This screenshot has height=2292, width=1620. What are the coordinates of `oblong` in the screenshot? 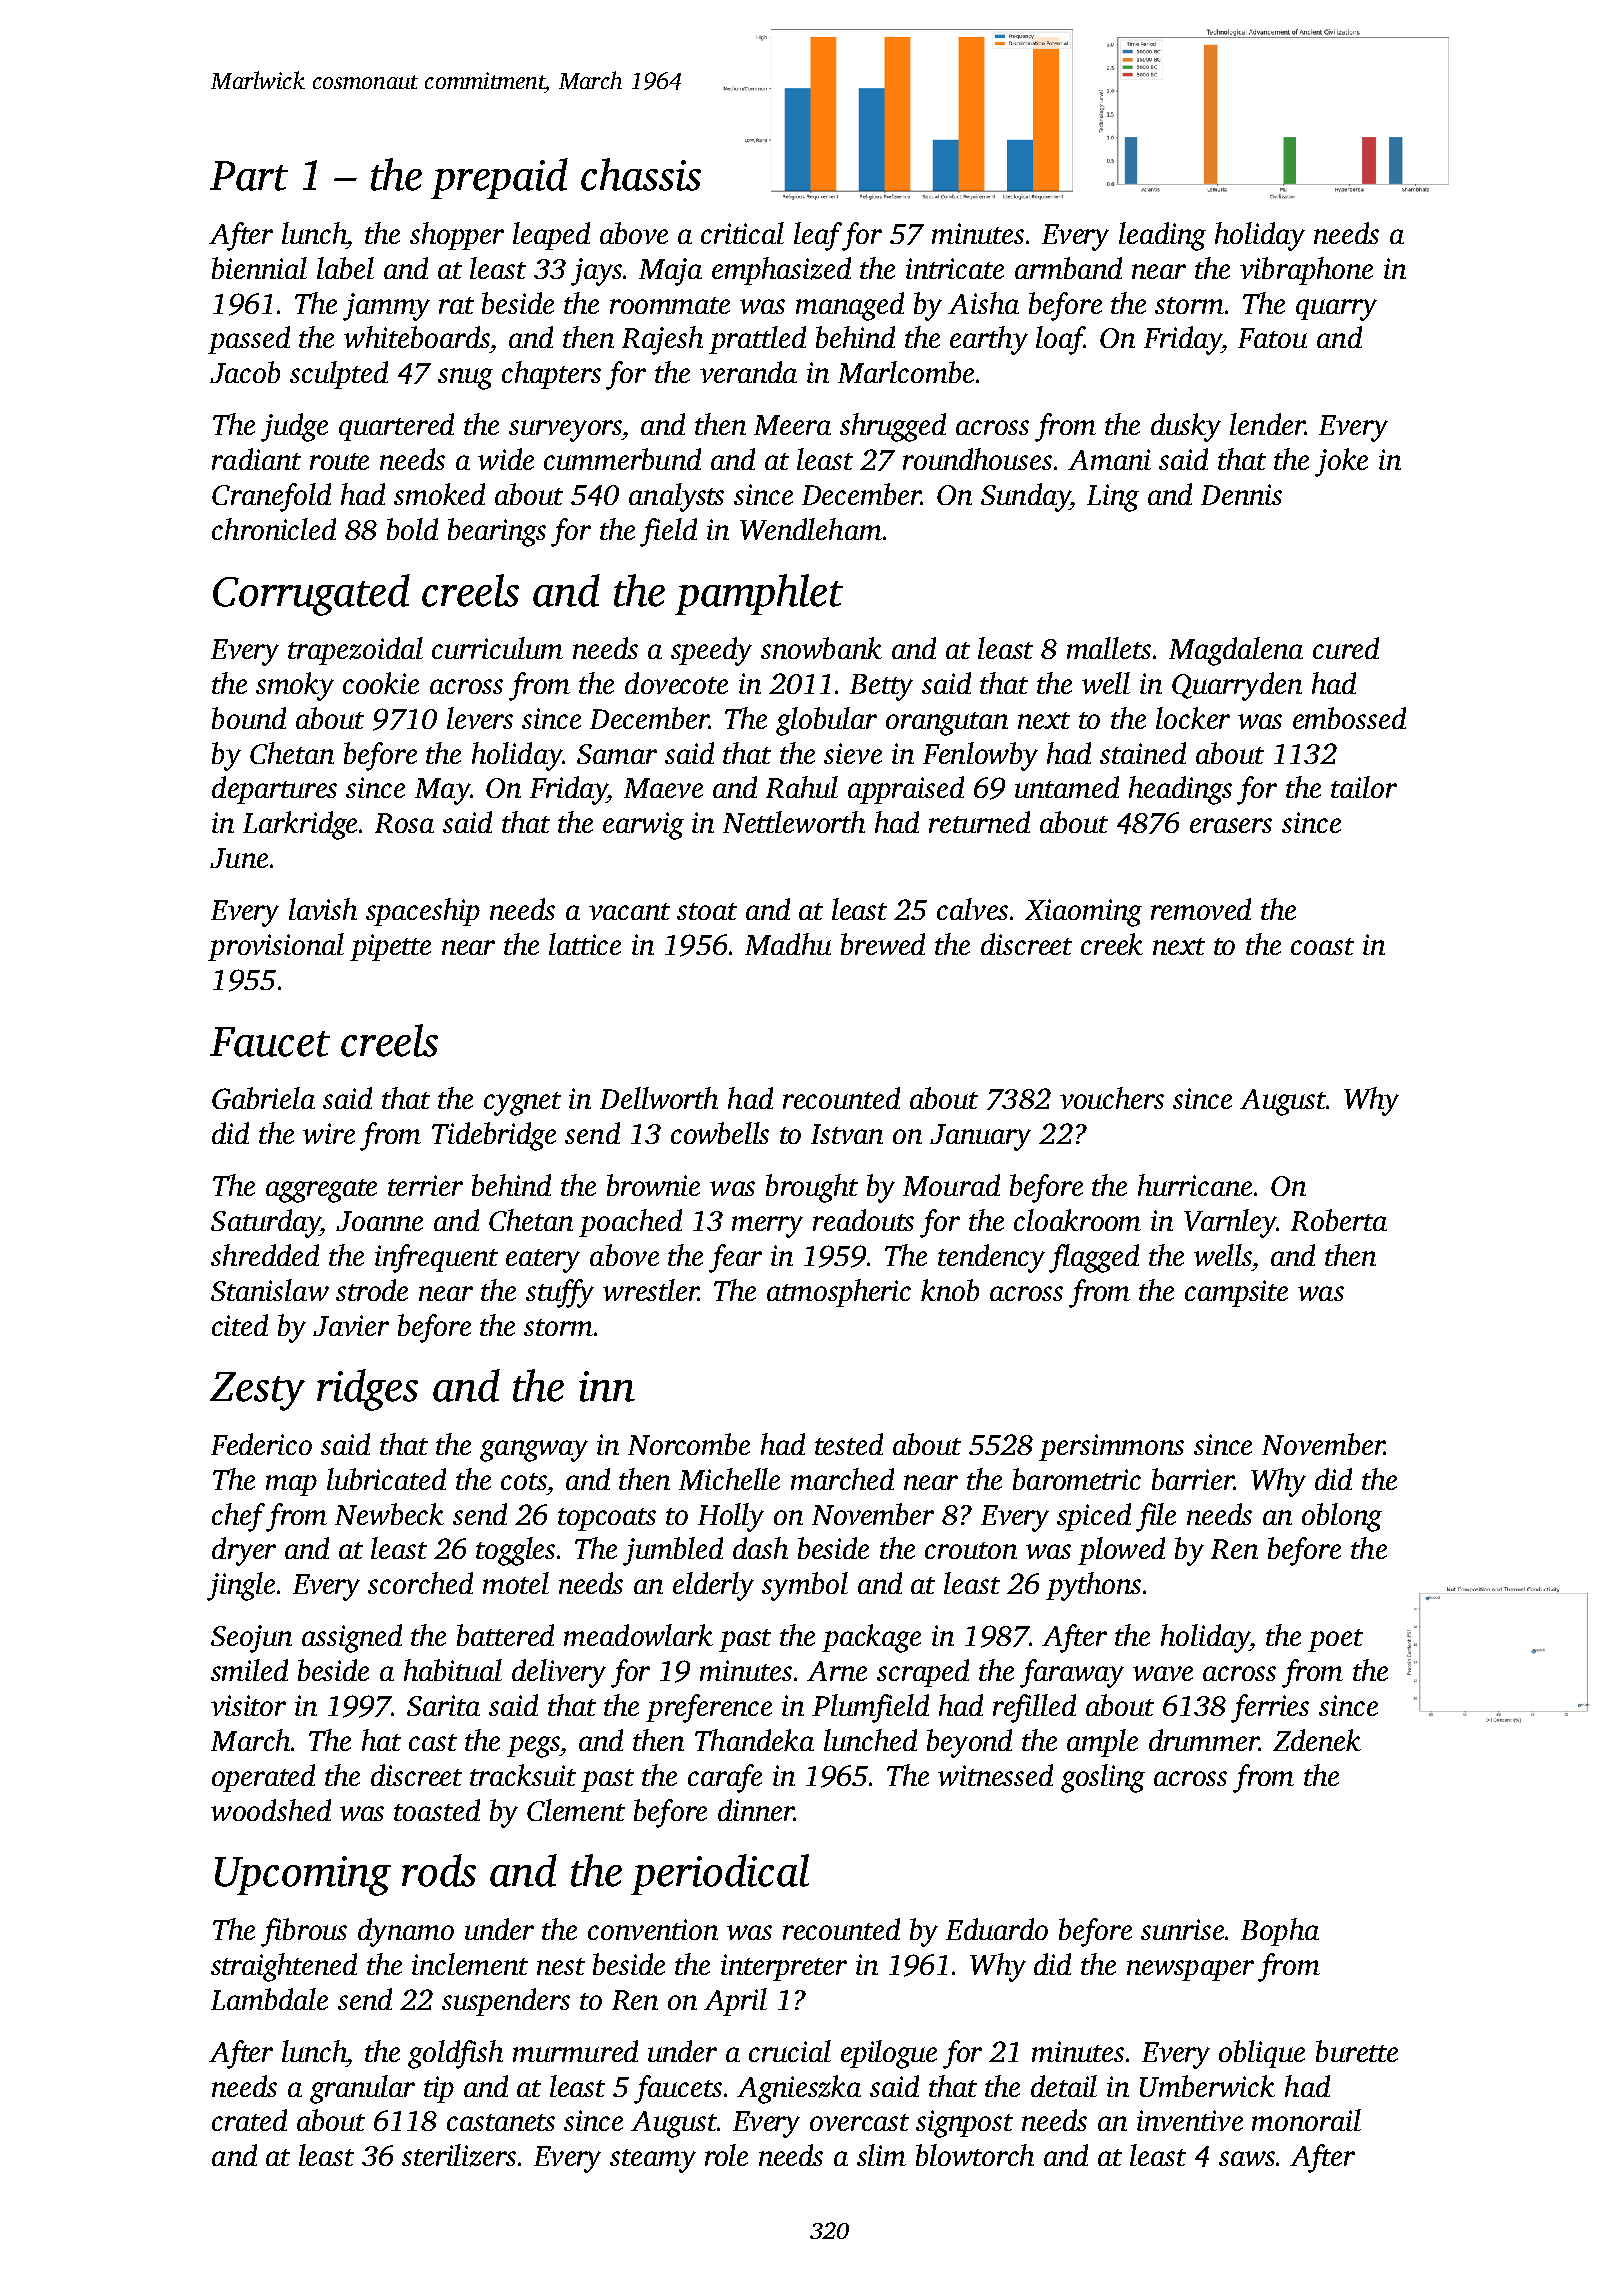 It's located at (1342, 1517).
